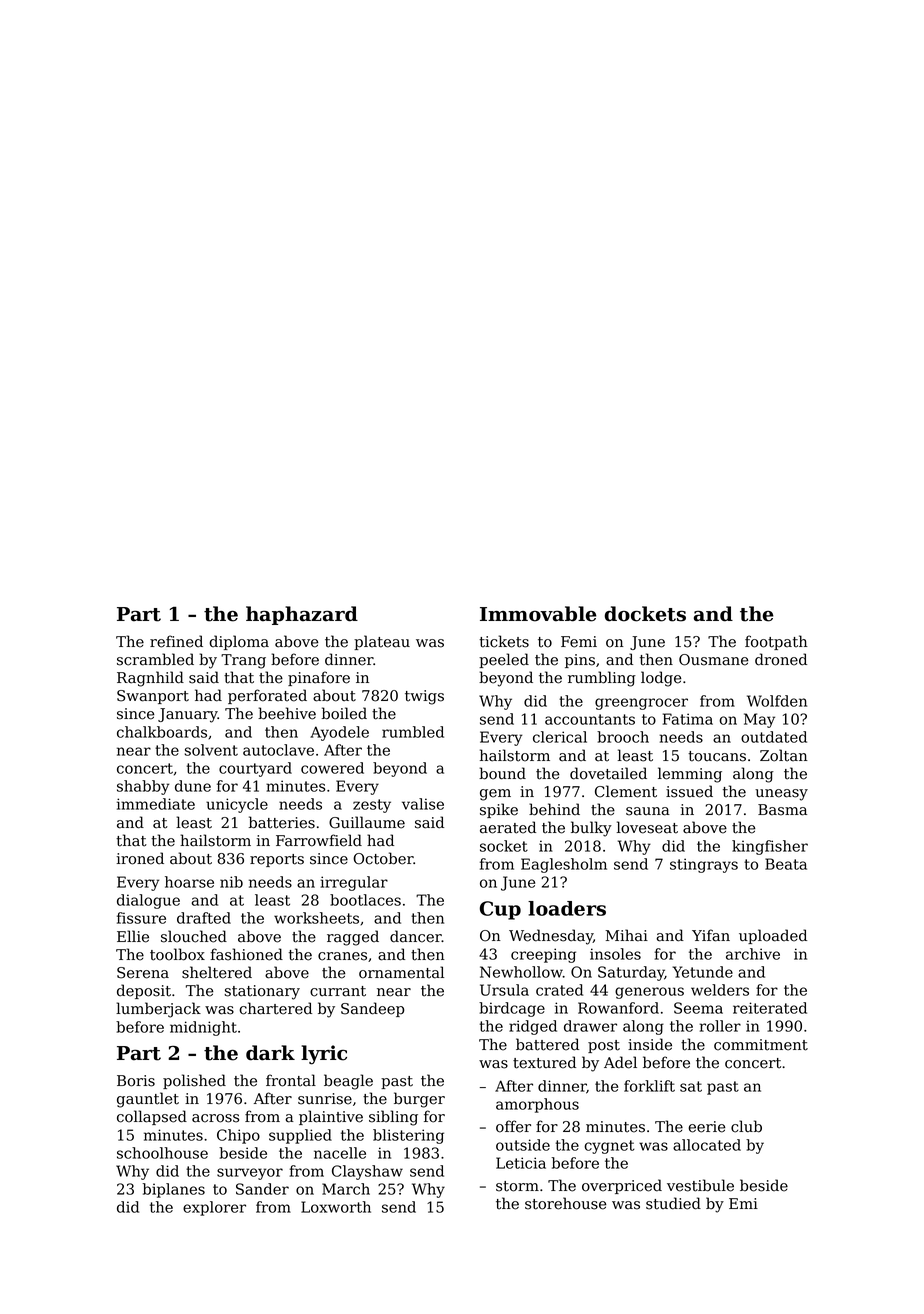 This image has width=924, height=1314. Describe the element at coordinates (776, 642) in the image. I see `footpath` at that location.
